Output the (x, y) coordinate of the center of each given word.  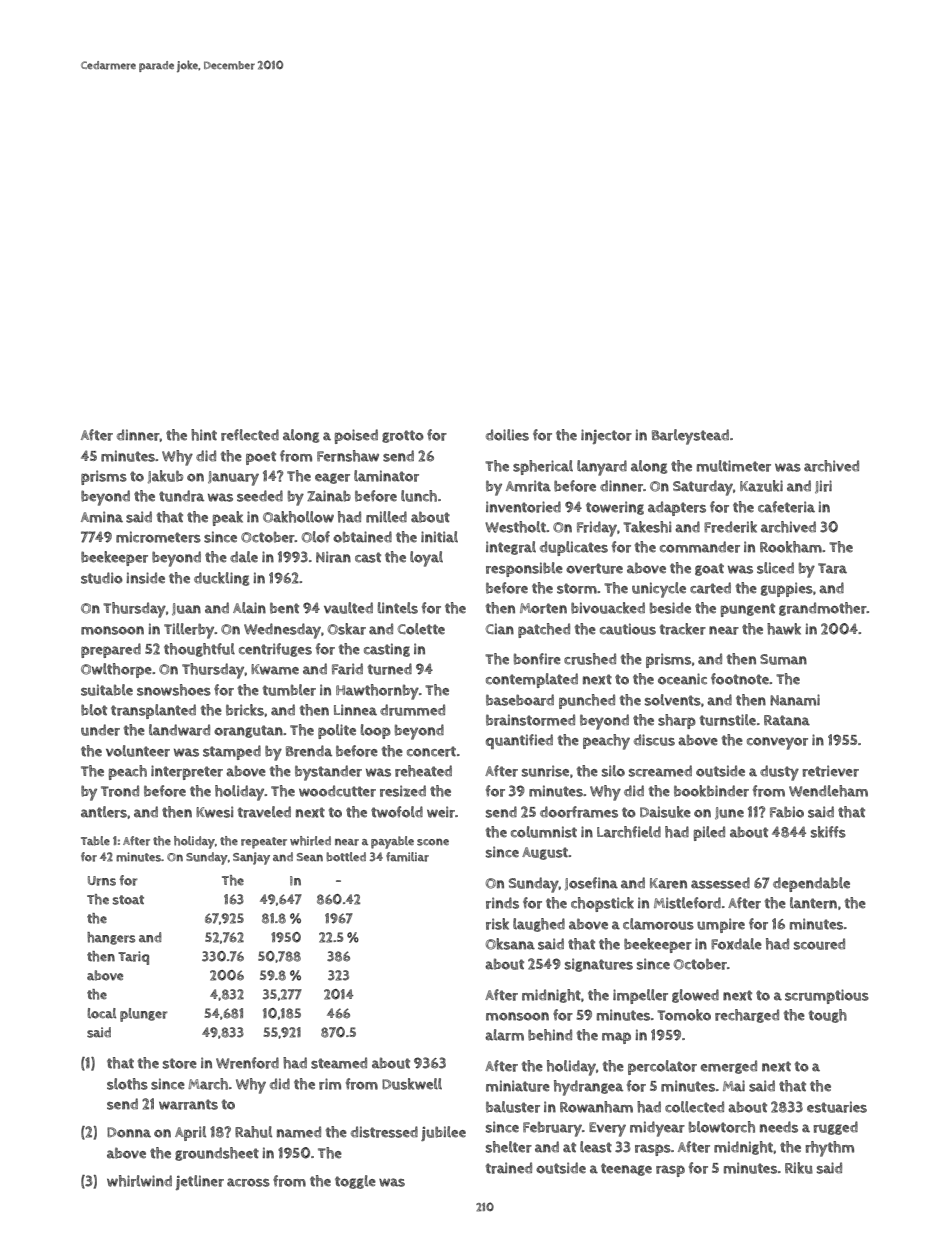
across (248, 1182)
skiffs (828, 832)
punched (587, 701)
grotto (403, 436)
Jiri (823, 487)
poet (261, 458)
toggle (355, 1182)
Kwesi (214, 812)
